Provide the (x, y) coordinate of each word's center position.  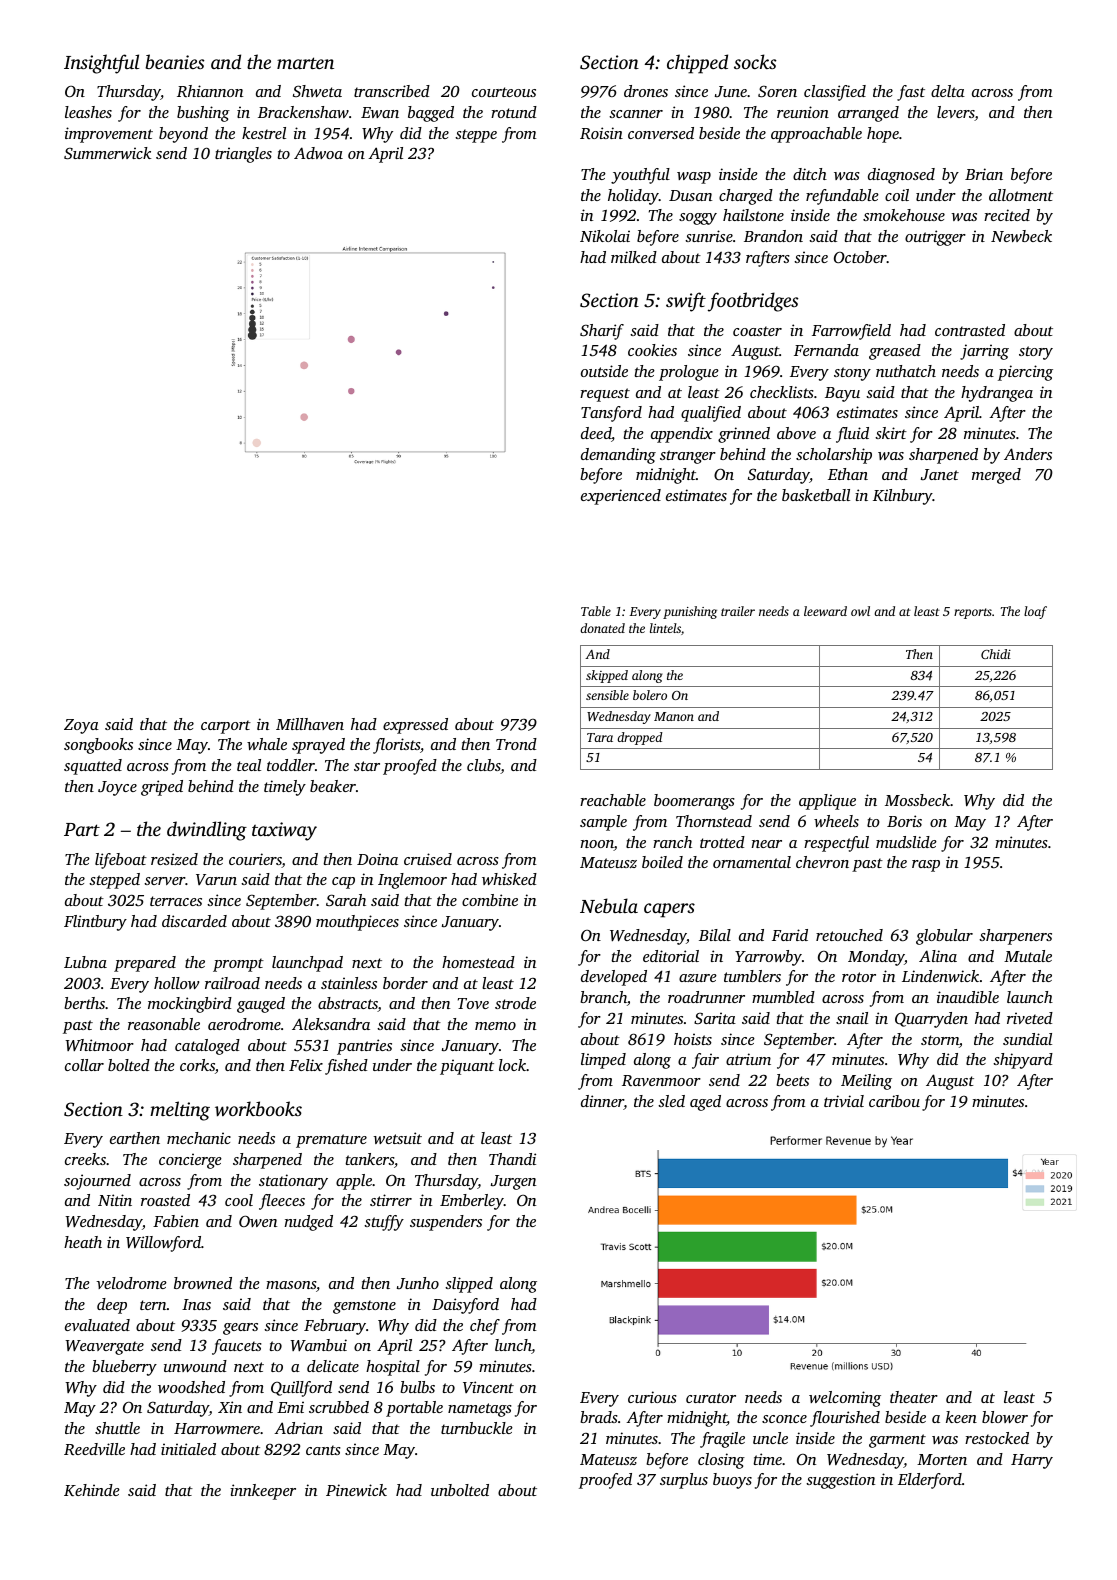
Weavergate (104, 1347)
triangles (243, 155)
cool (239, 1200)
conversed (661, 133)
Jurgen (513, 1182)
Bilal (715, 935)
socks (755, 61)
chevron (822, 862)
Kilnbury (903, 497)
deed (596, 433)
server (165, 881)
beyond (183, 135)
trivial (844, 1101)
